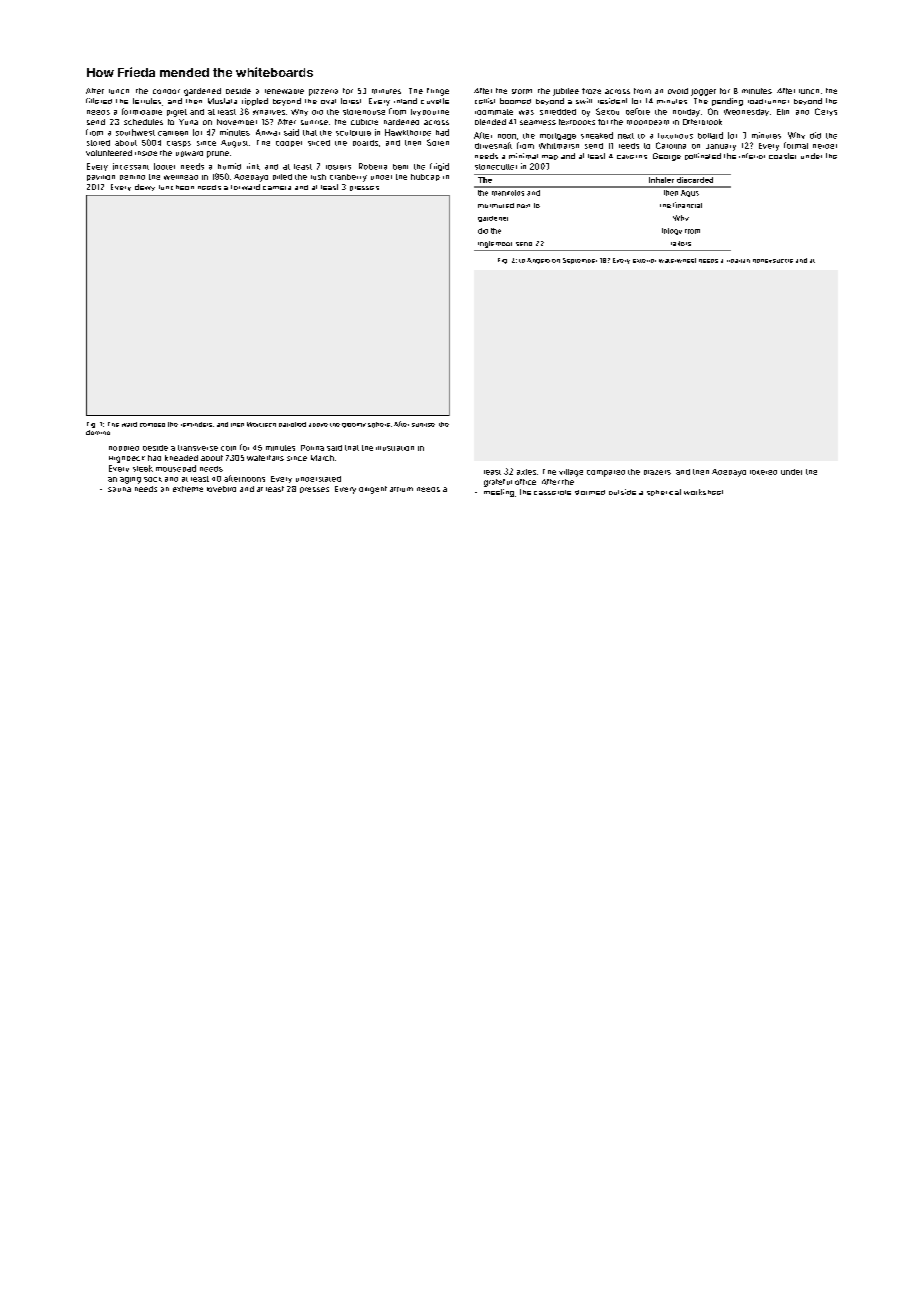 This document has width=924, height=1308. Describe the element at coordinates (703, 492) in the document. I see `worksheet` at that location.
